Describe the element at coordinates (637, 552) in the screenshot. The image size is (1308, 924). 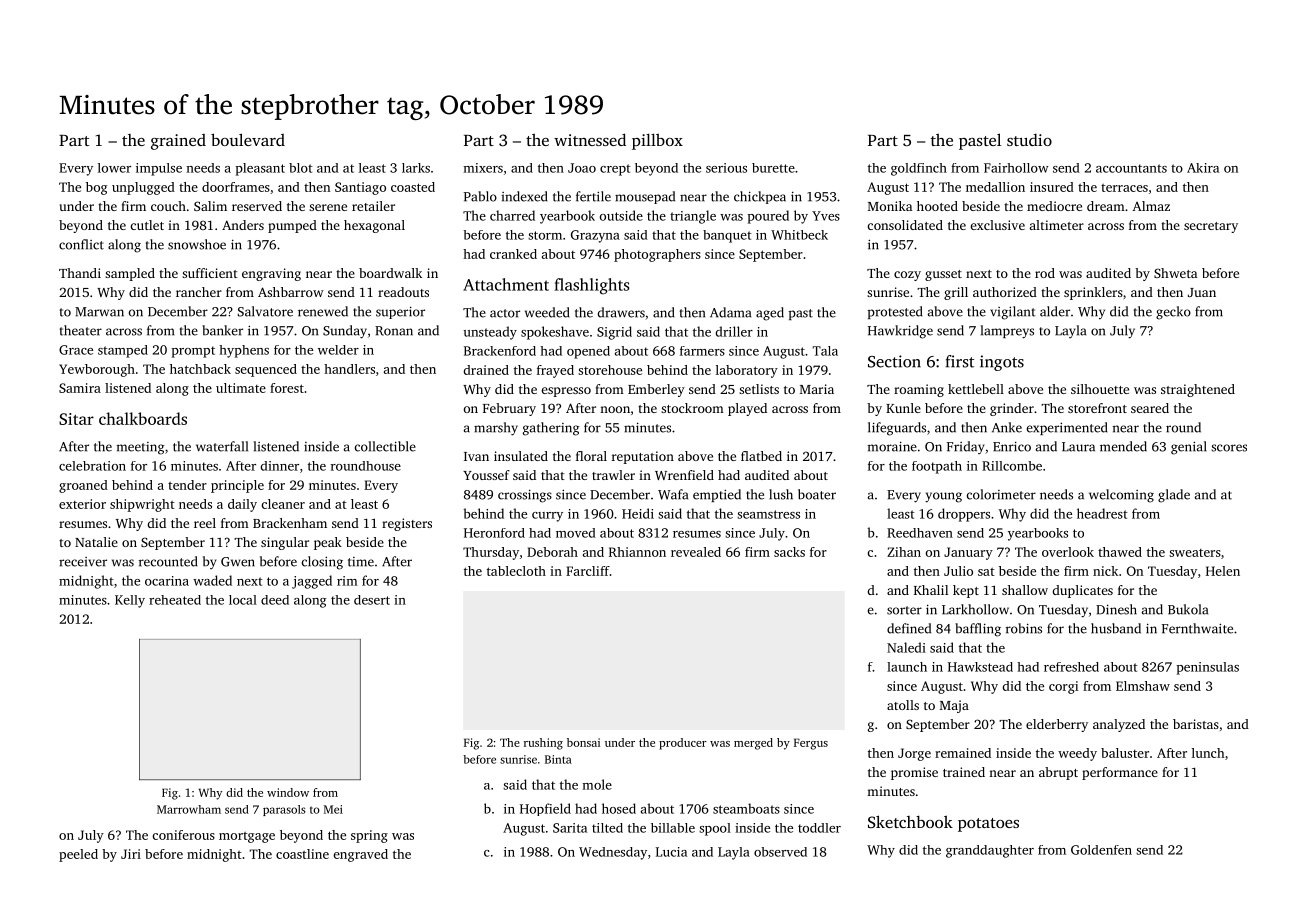
I see `Rhiannon` at that location.
